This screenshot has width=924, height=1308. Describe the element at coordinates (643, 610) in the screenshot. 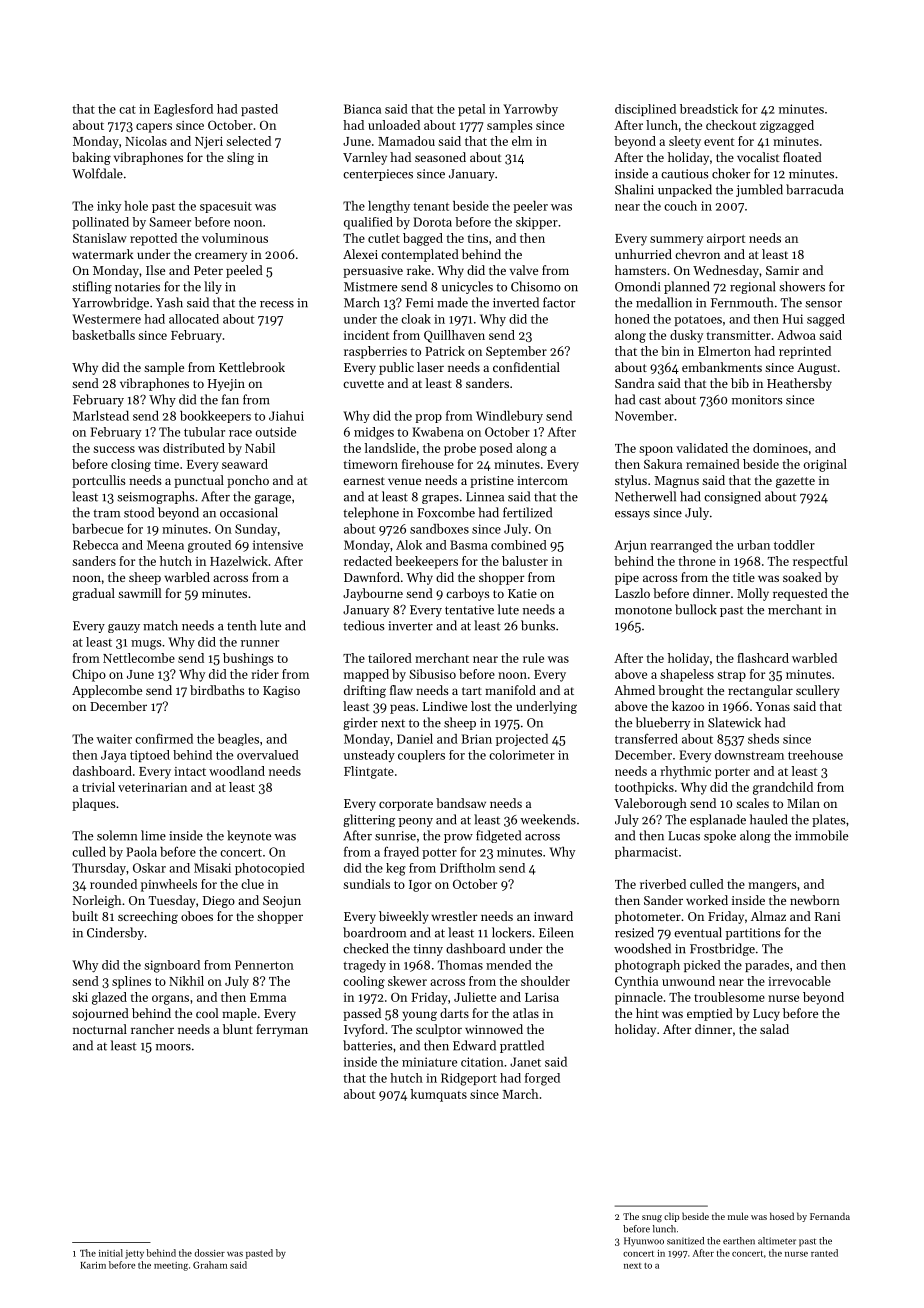

I see `monotone` at that location.
